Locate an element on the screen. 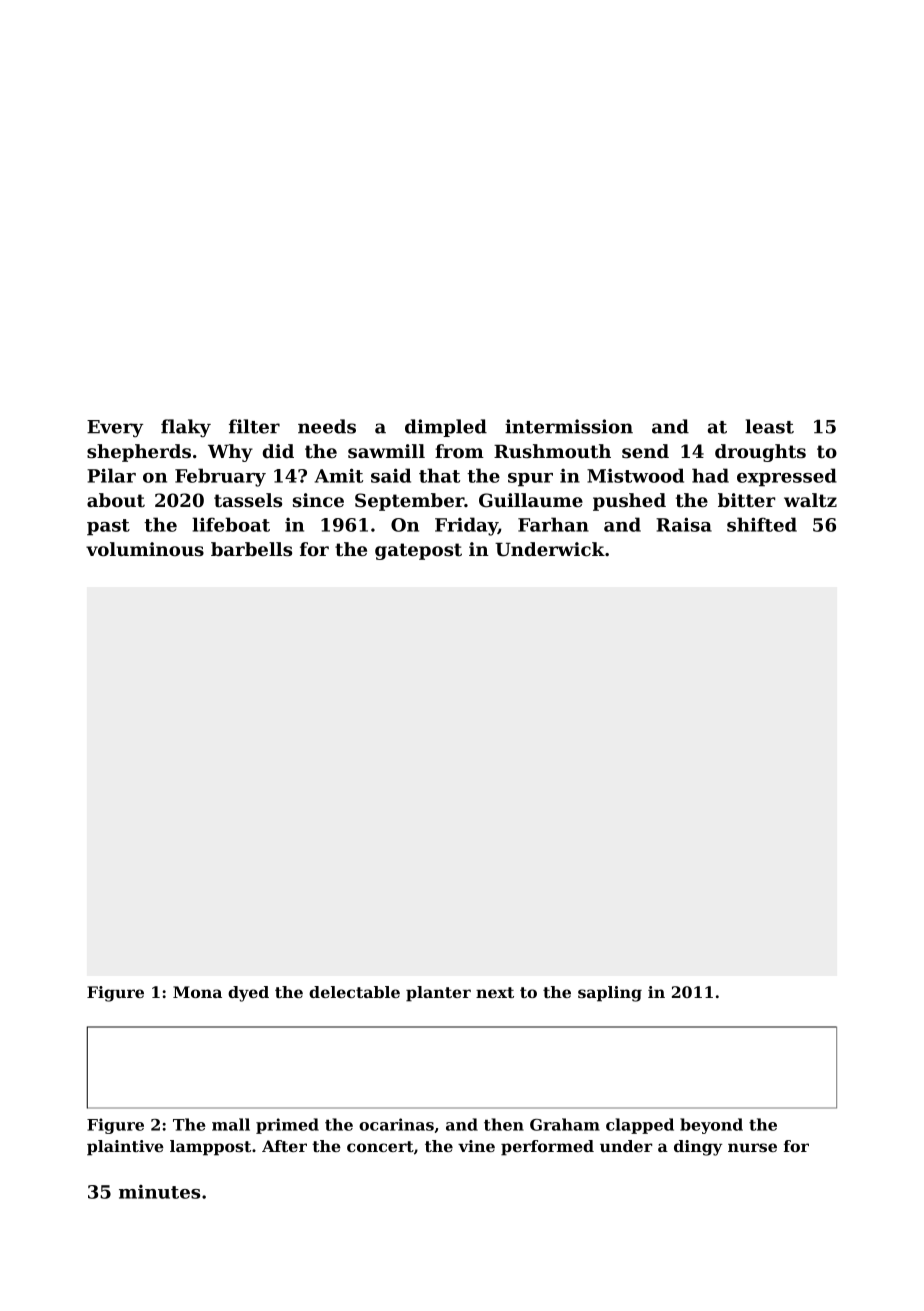 Image resolution: width=924 pixels, height=1311 pixels. gatepost is located at coordinates (418, 551).
